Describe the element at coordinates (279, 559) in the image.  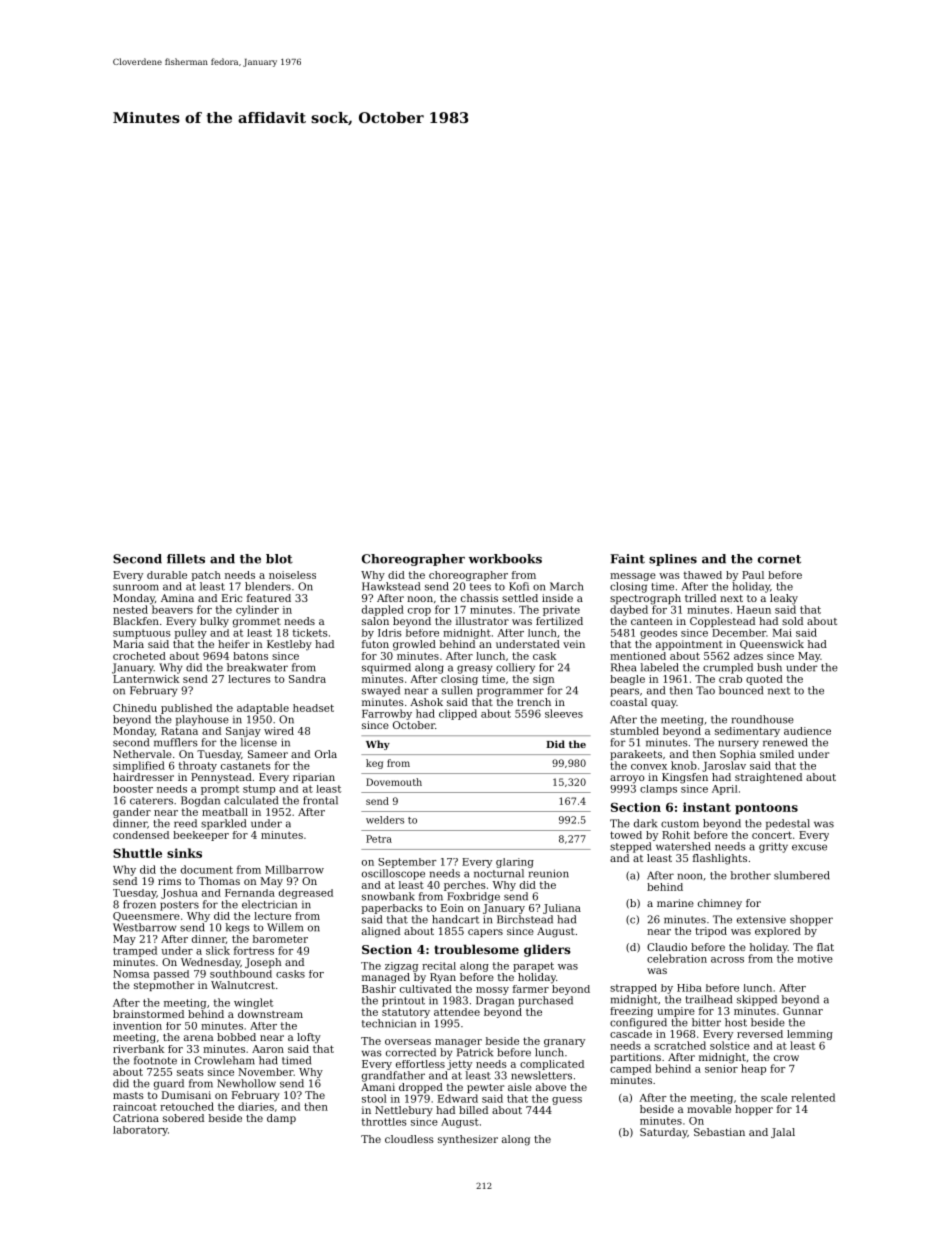
I see `blot` at that location.
